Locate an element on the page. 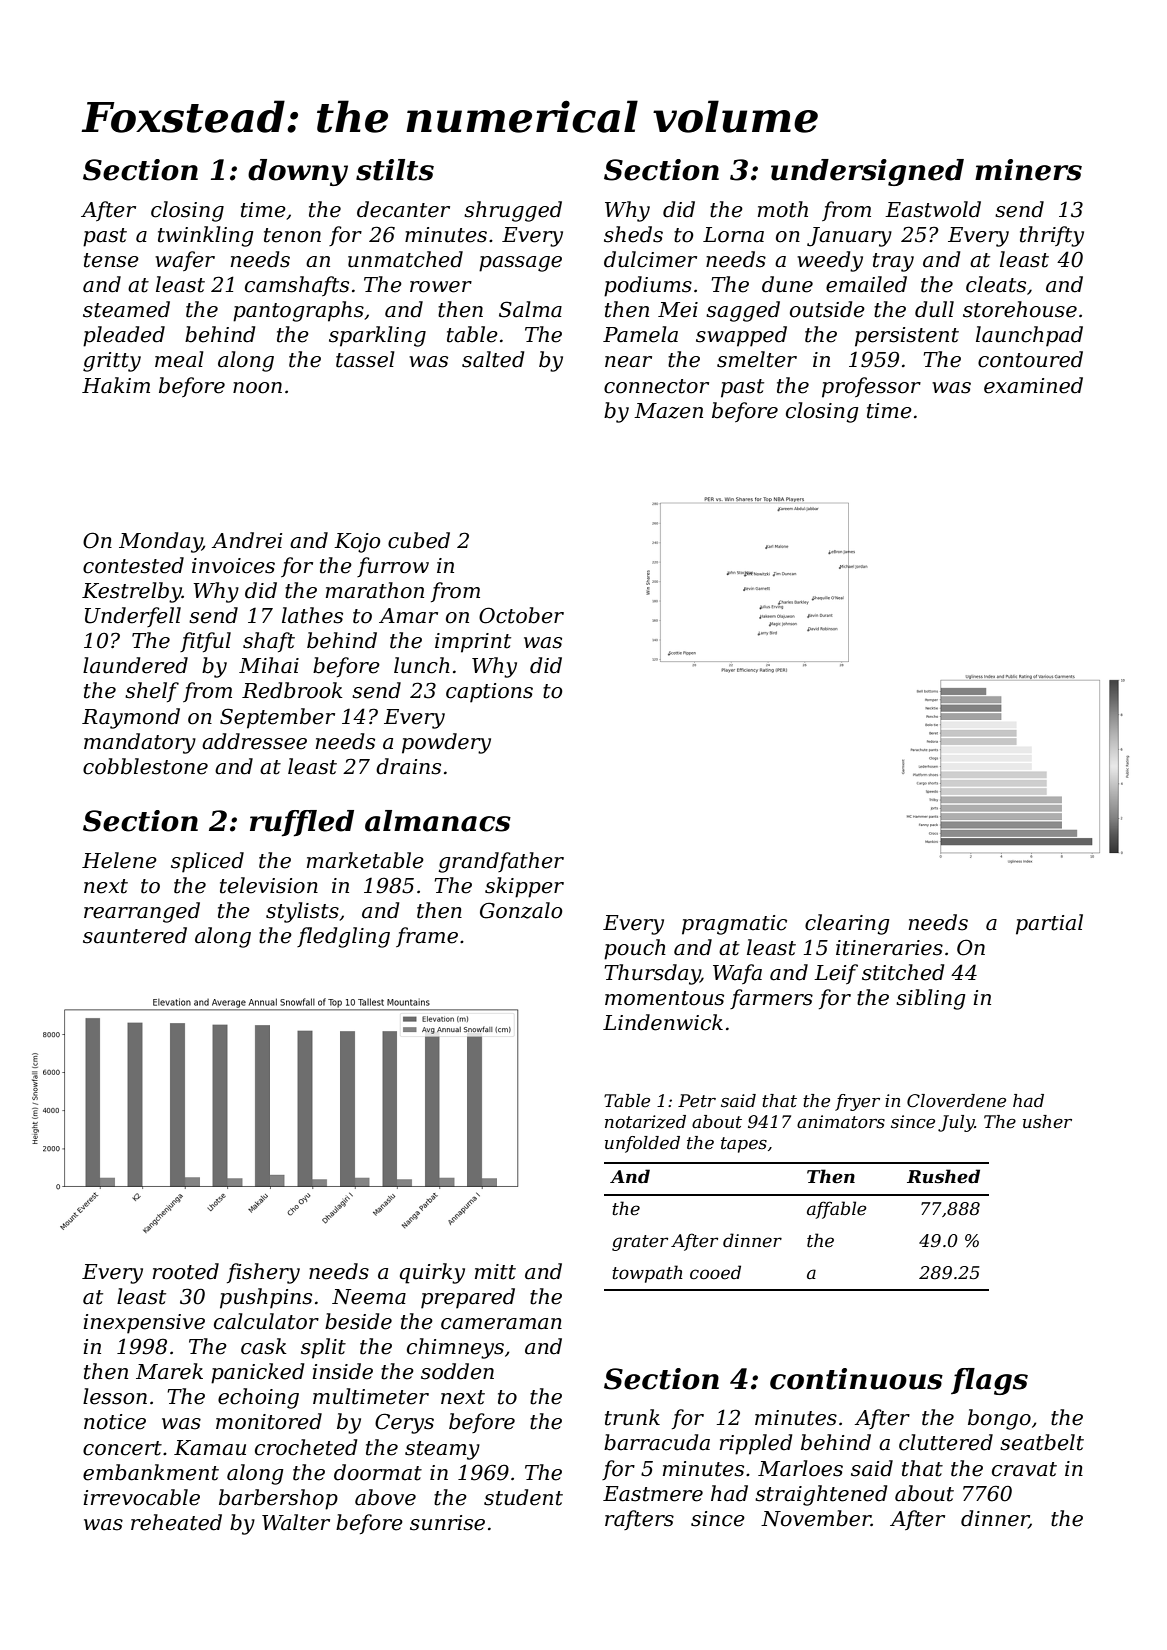 This image has height=1650, width=1167. usher is located at coordinates (1047, 1122).
